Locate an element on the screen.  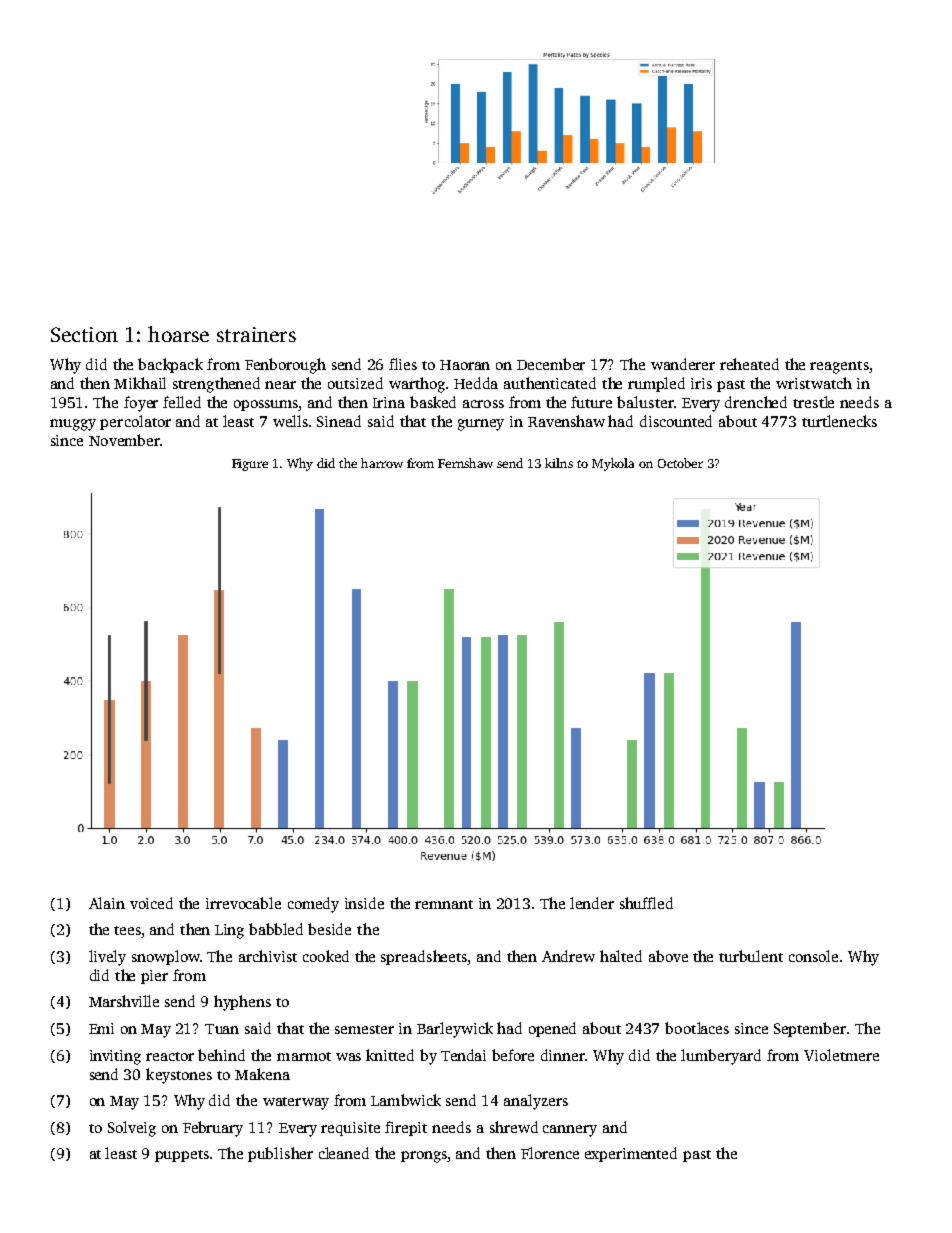
lumberyard is located at coordinates (721, 1057).
